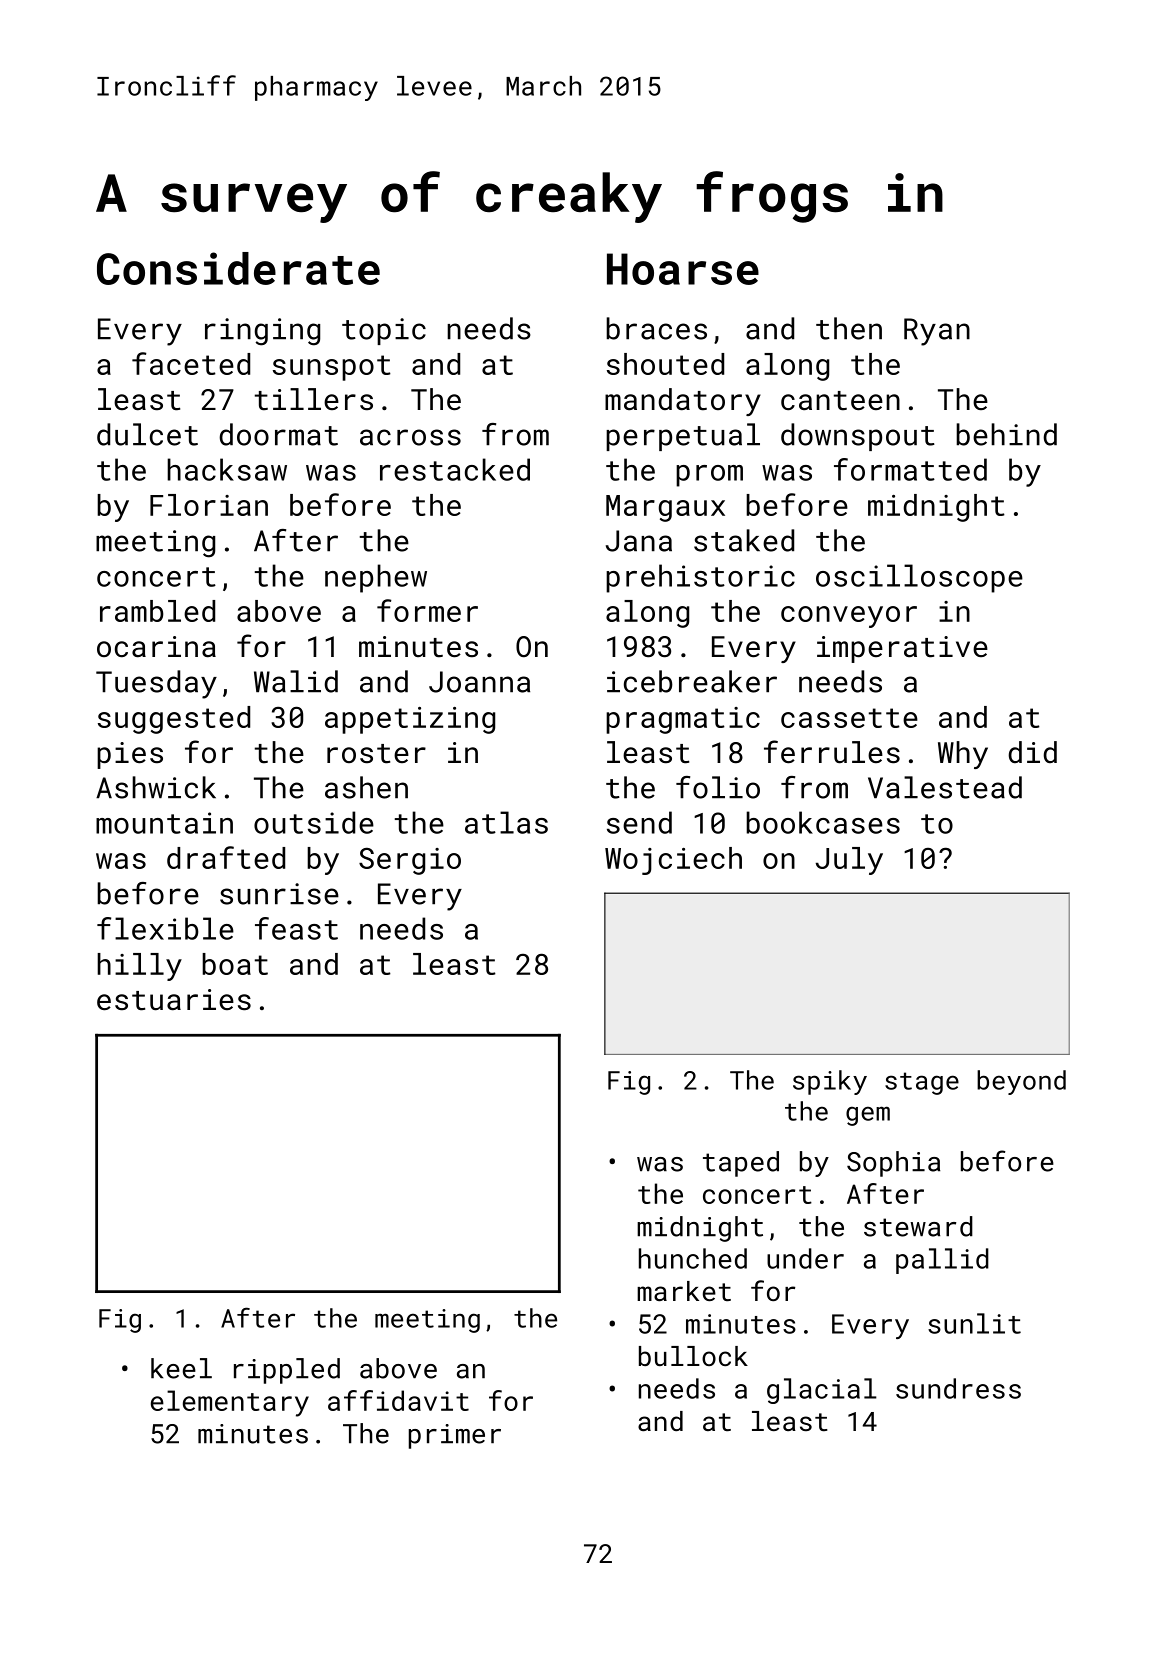 This screenshot has width=1165, height=1654. Describe the element at coordinates (174, 1000) in the screenshot. I see `estuaries` at that location.
